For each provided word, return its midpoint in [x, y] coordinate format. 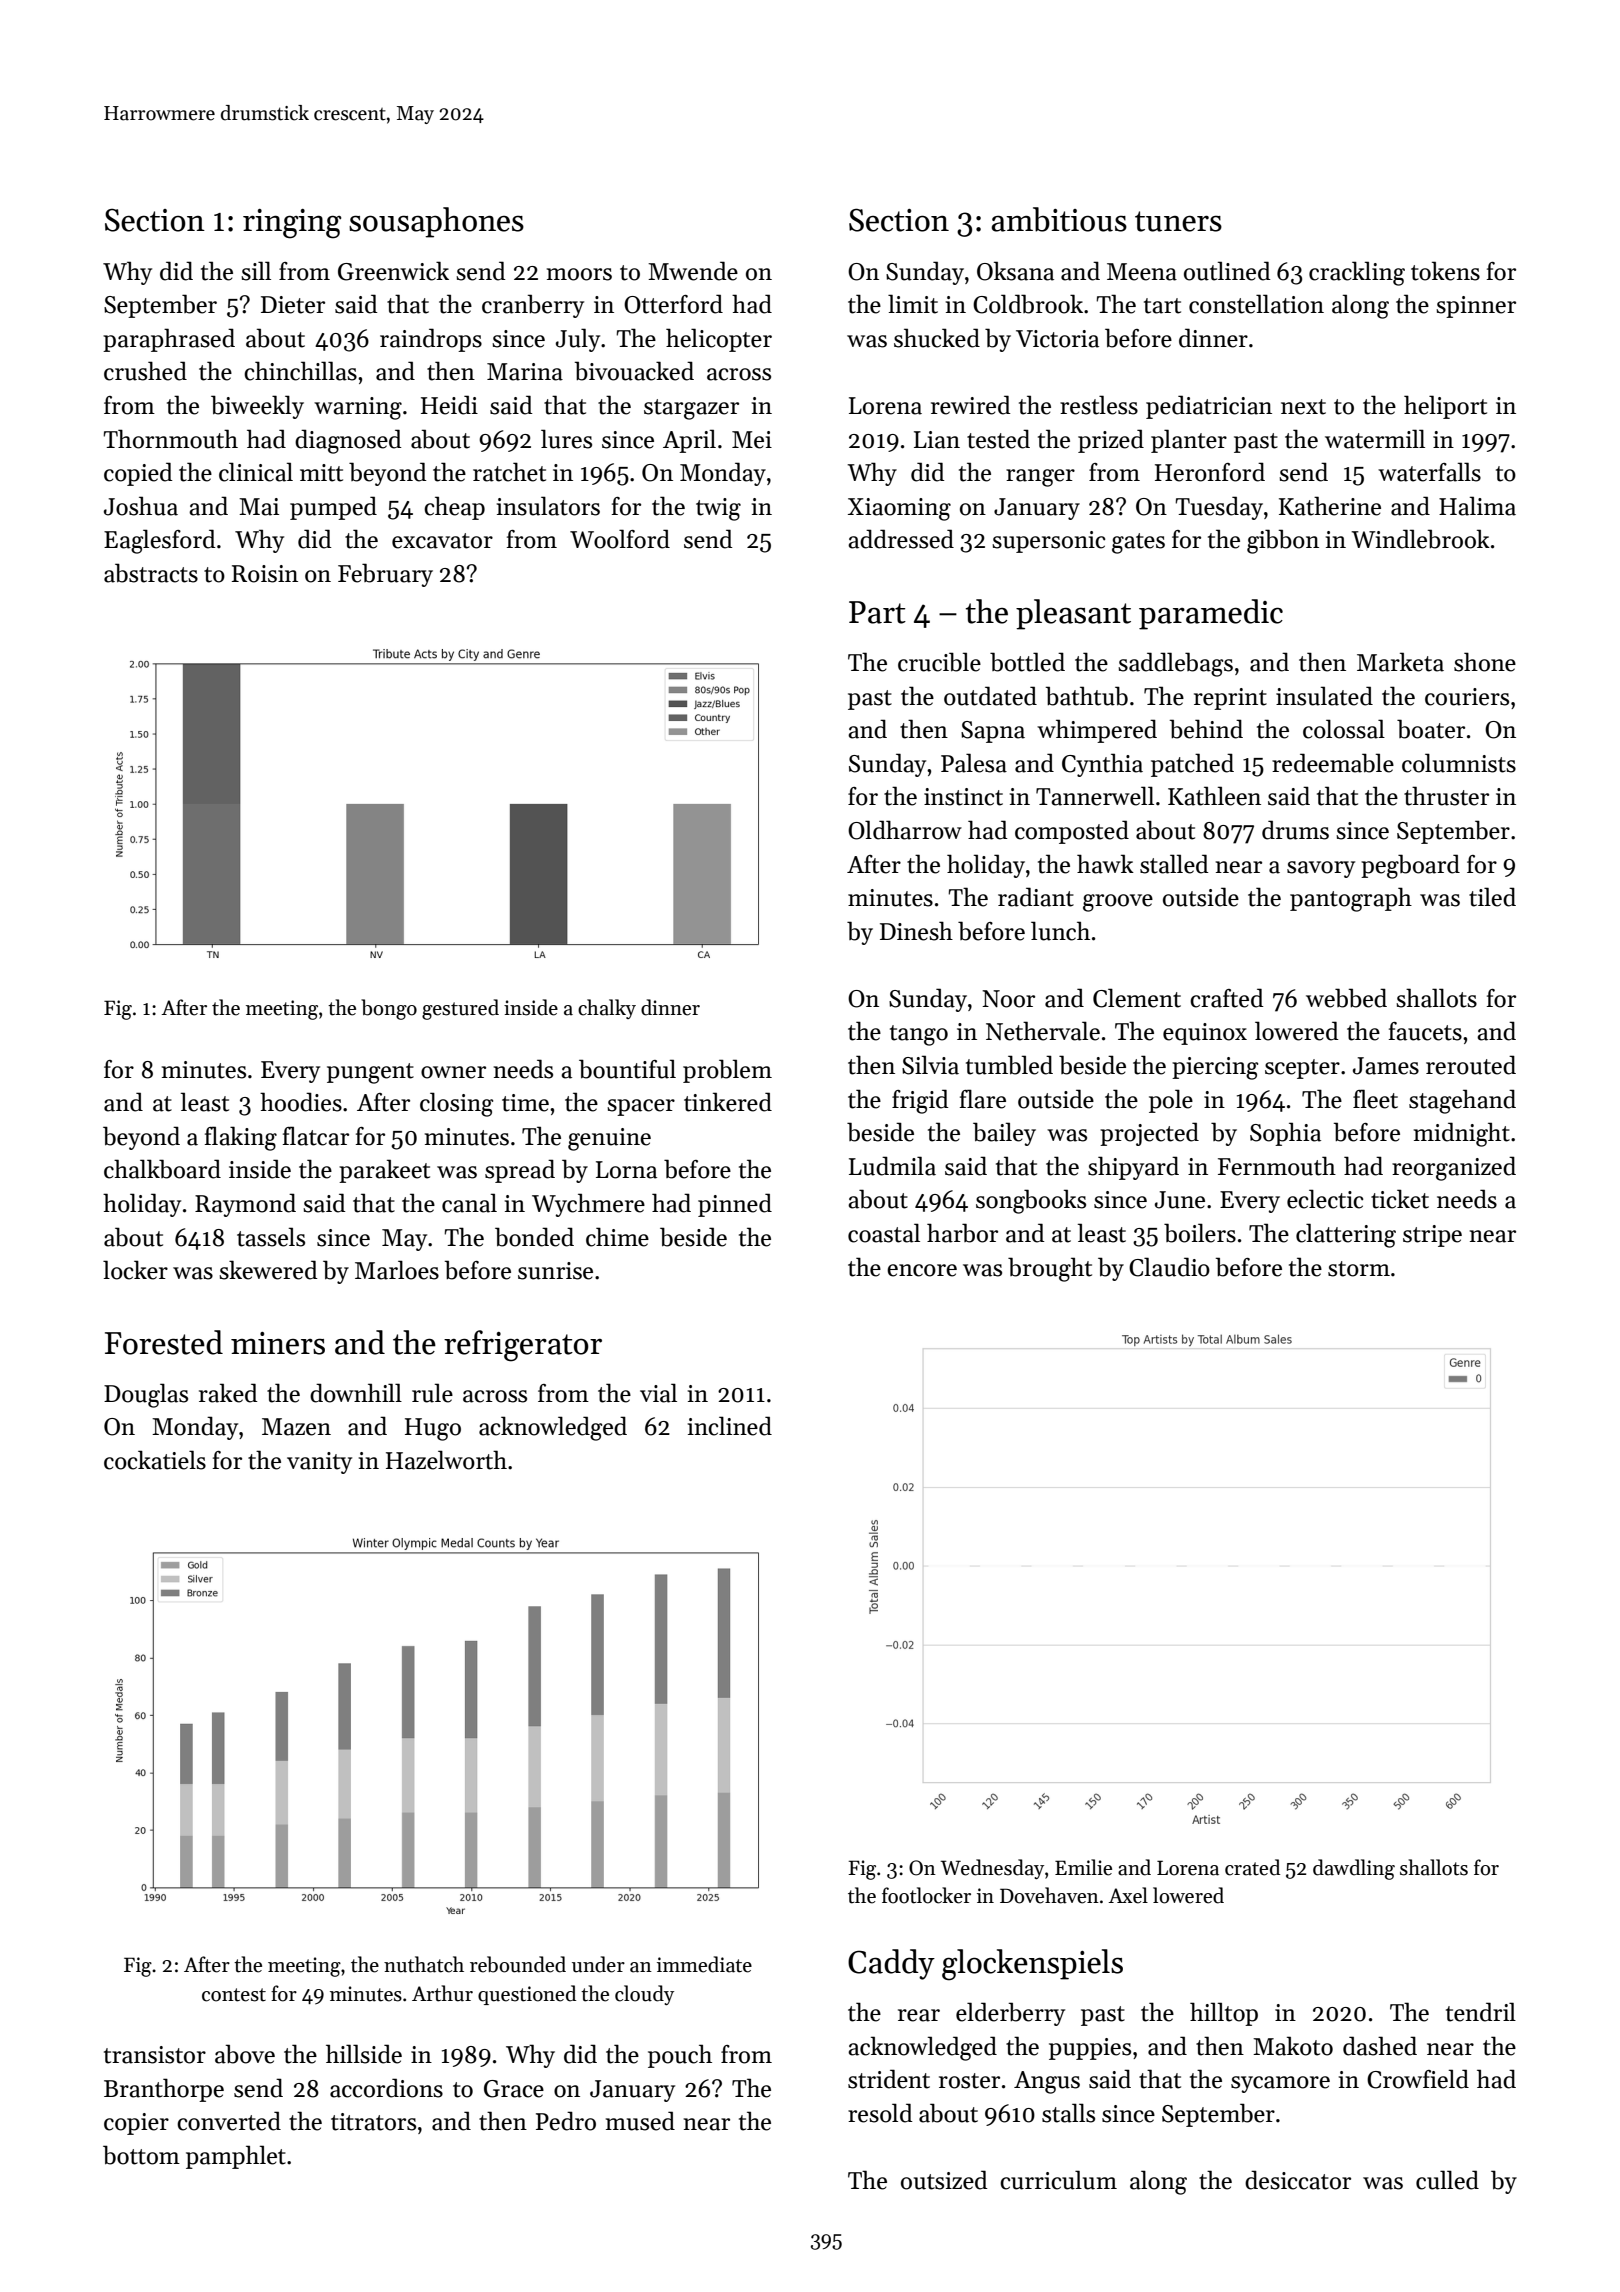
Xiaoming [899, 509]
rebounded [518, 1964]
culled [1447, 2180]
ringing [292, 224]
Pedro [566, 2121]
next [1303, 407]
